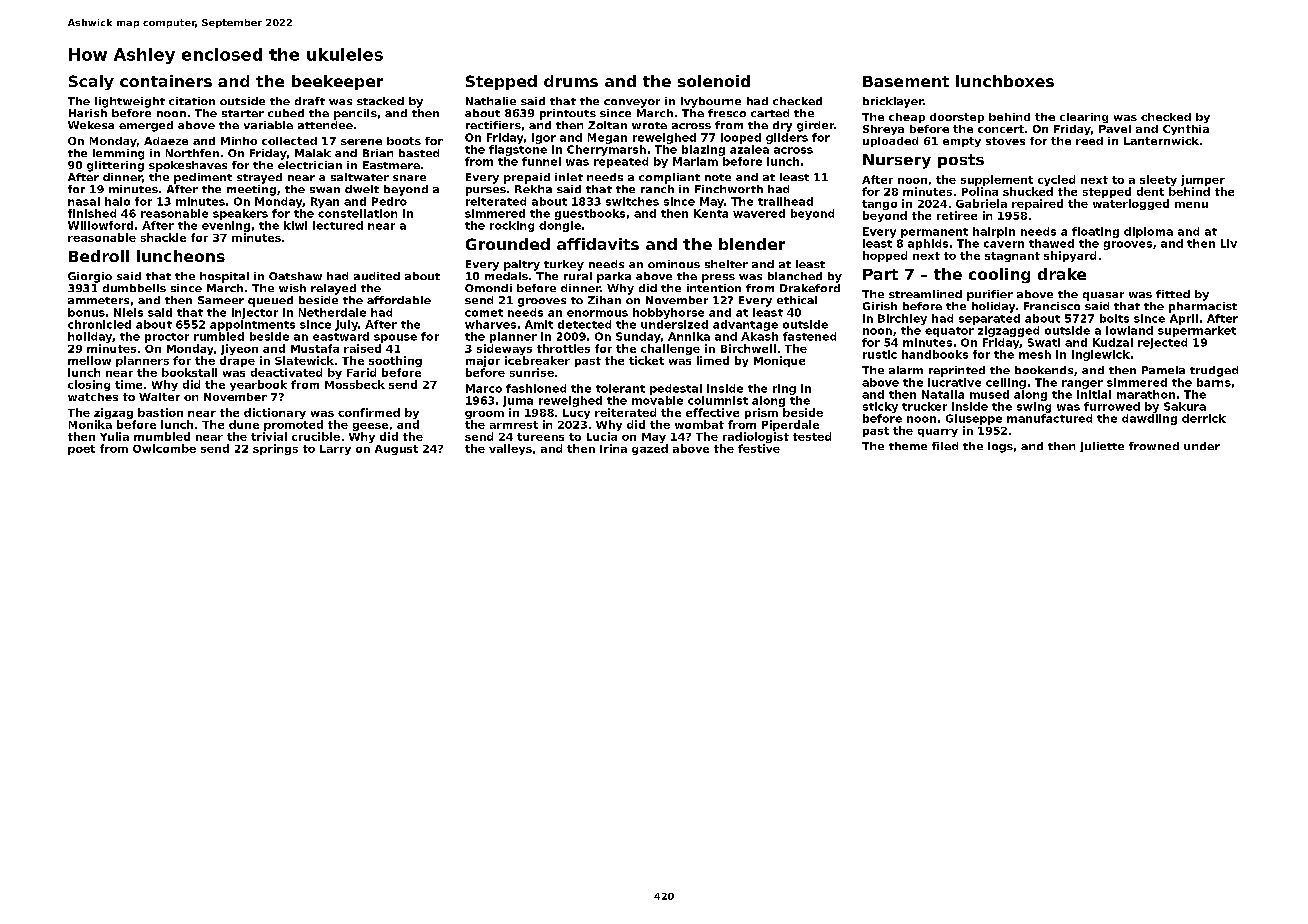 The image size is (1308, 924). What do you see at coordinates (224, 277) in the document?
I see `hospital` at bounding box center [224, 277].
